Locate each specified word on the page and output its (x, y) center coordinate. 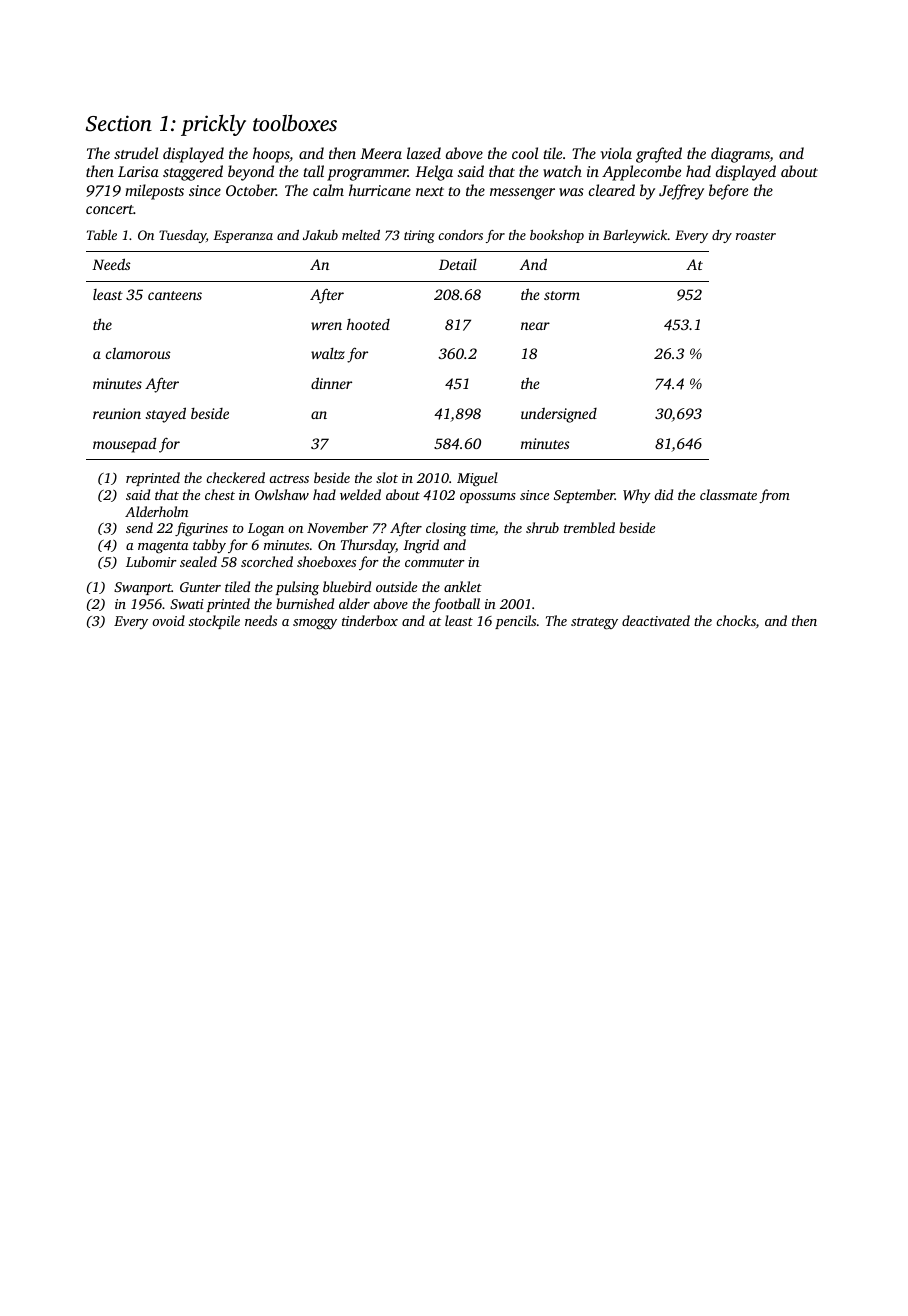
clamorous (138, 353)
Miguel (477, 479)
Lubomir (151, 561)
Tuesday (182, 236)
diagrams (740, 155)
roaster (756, 236)
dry (722, 236)
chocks (736, 620)
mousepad (124, 445)
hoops (271, 155)
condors (460, 235)
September (584, 496)
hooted (368, 324)
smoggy (315, 624)
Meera (381, 153)
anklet (463, 586)
